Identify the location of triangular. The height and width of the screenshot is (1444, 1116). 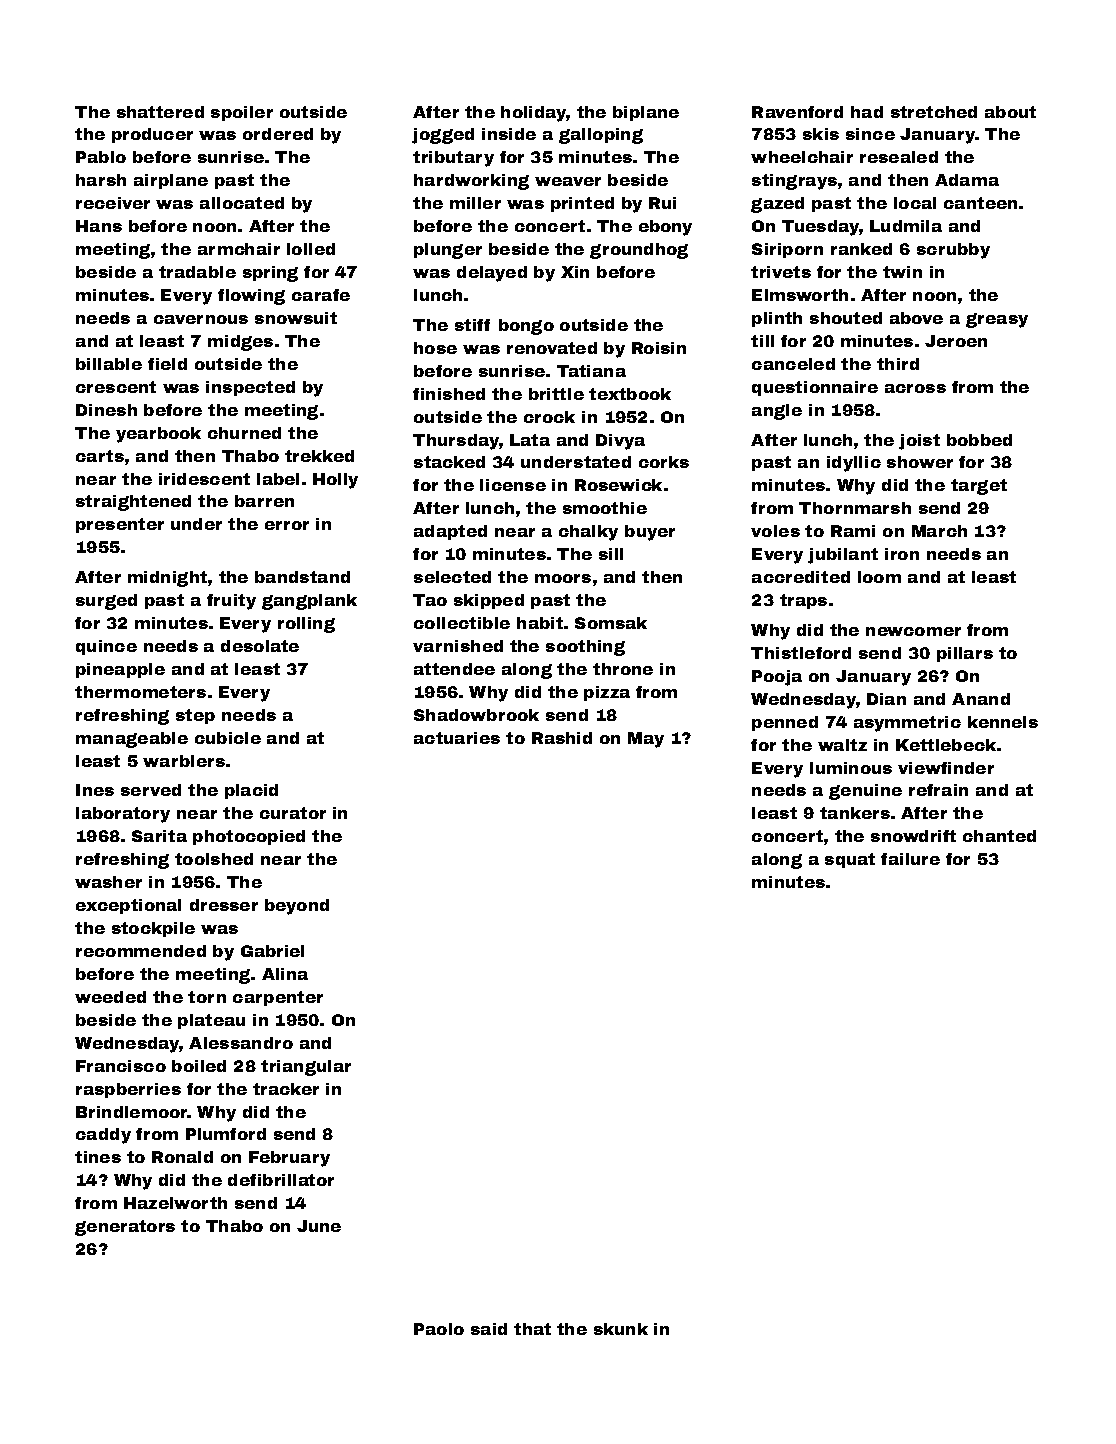
(306, 1068).
